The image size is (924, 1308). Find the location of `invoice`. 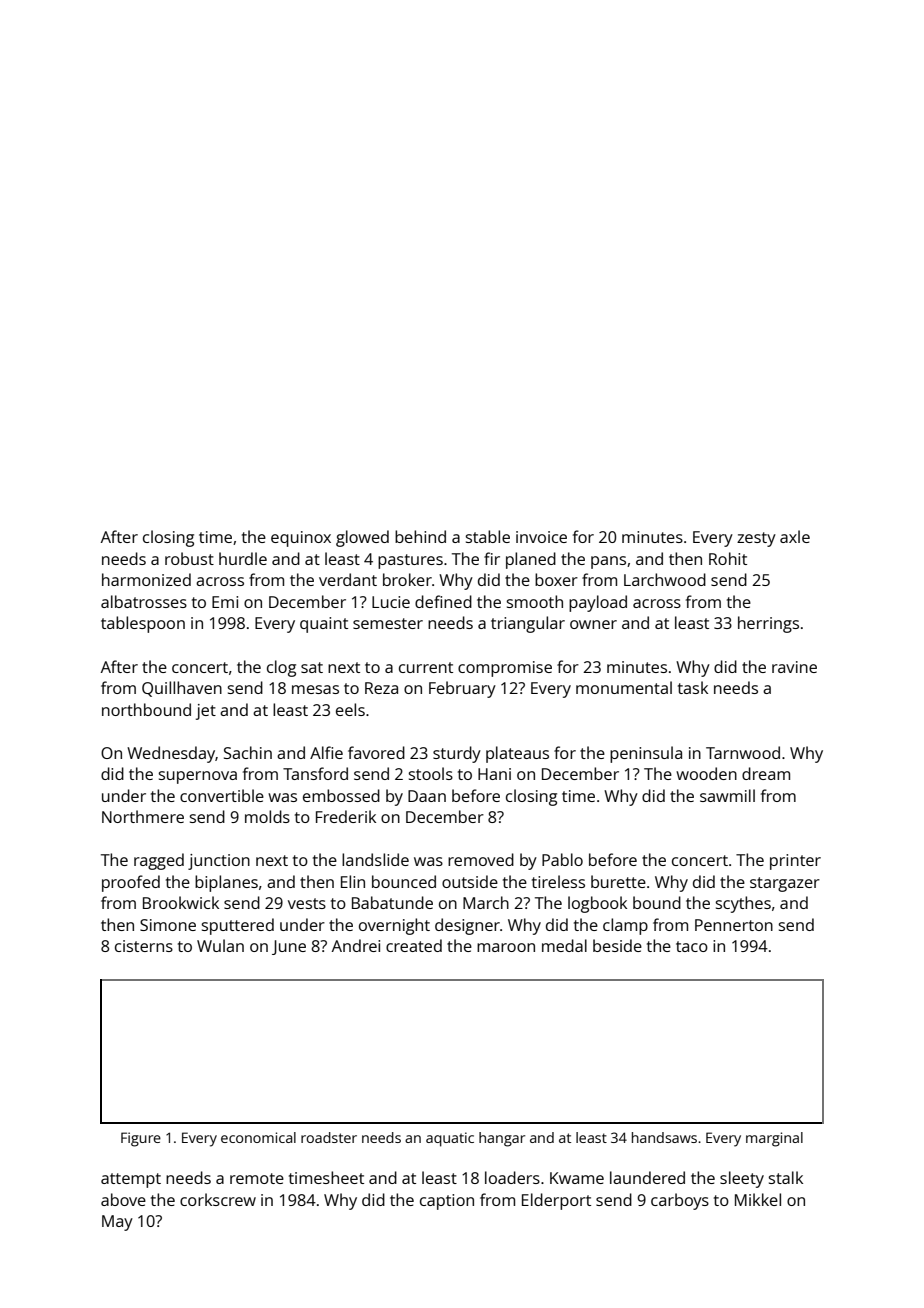

invoice is located at coordinates (541, 537).
